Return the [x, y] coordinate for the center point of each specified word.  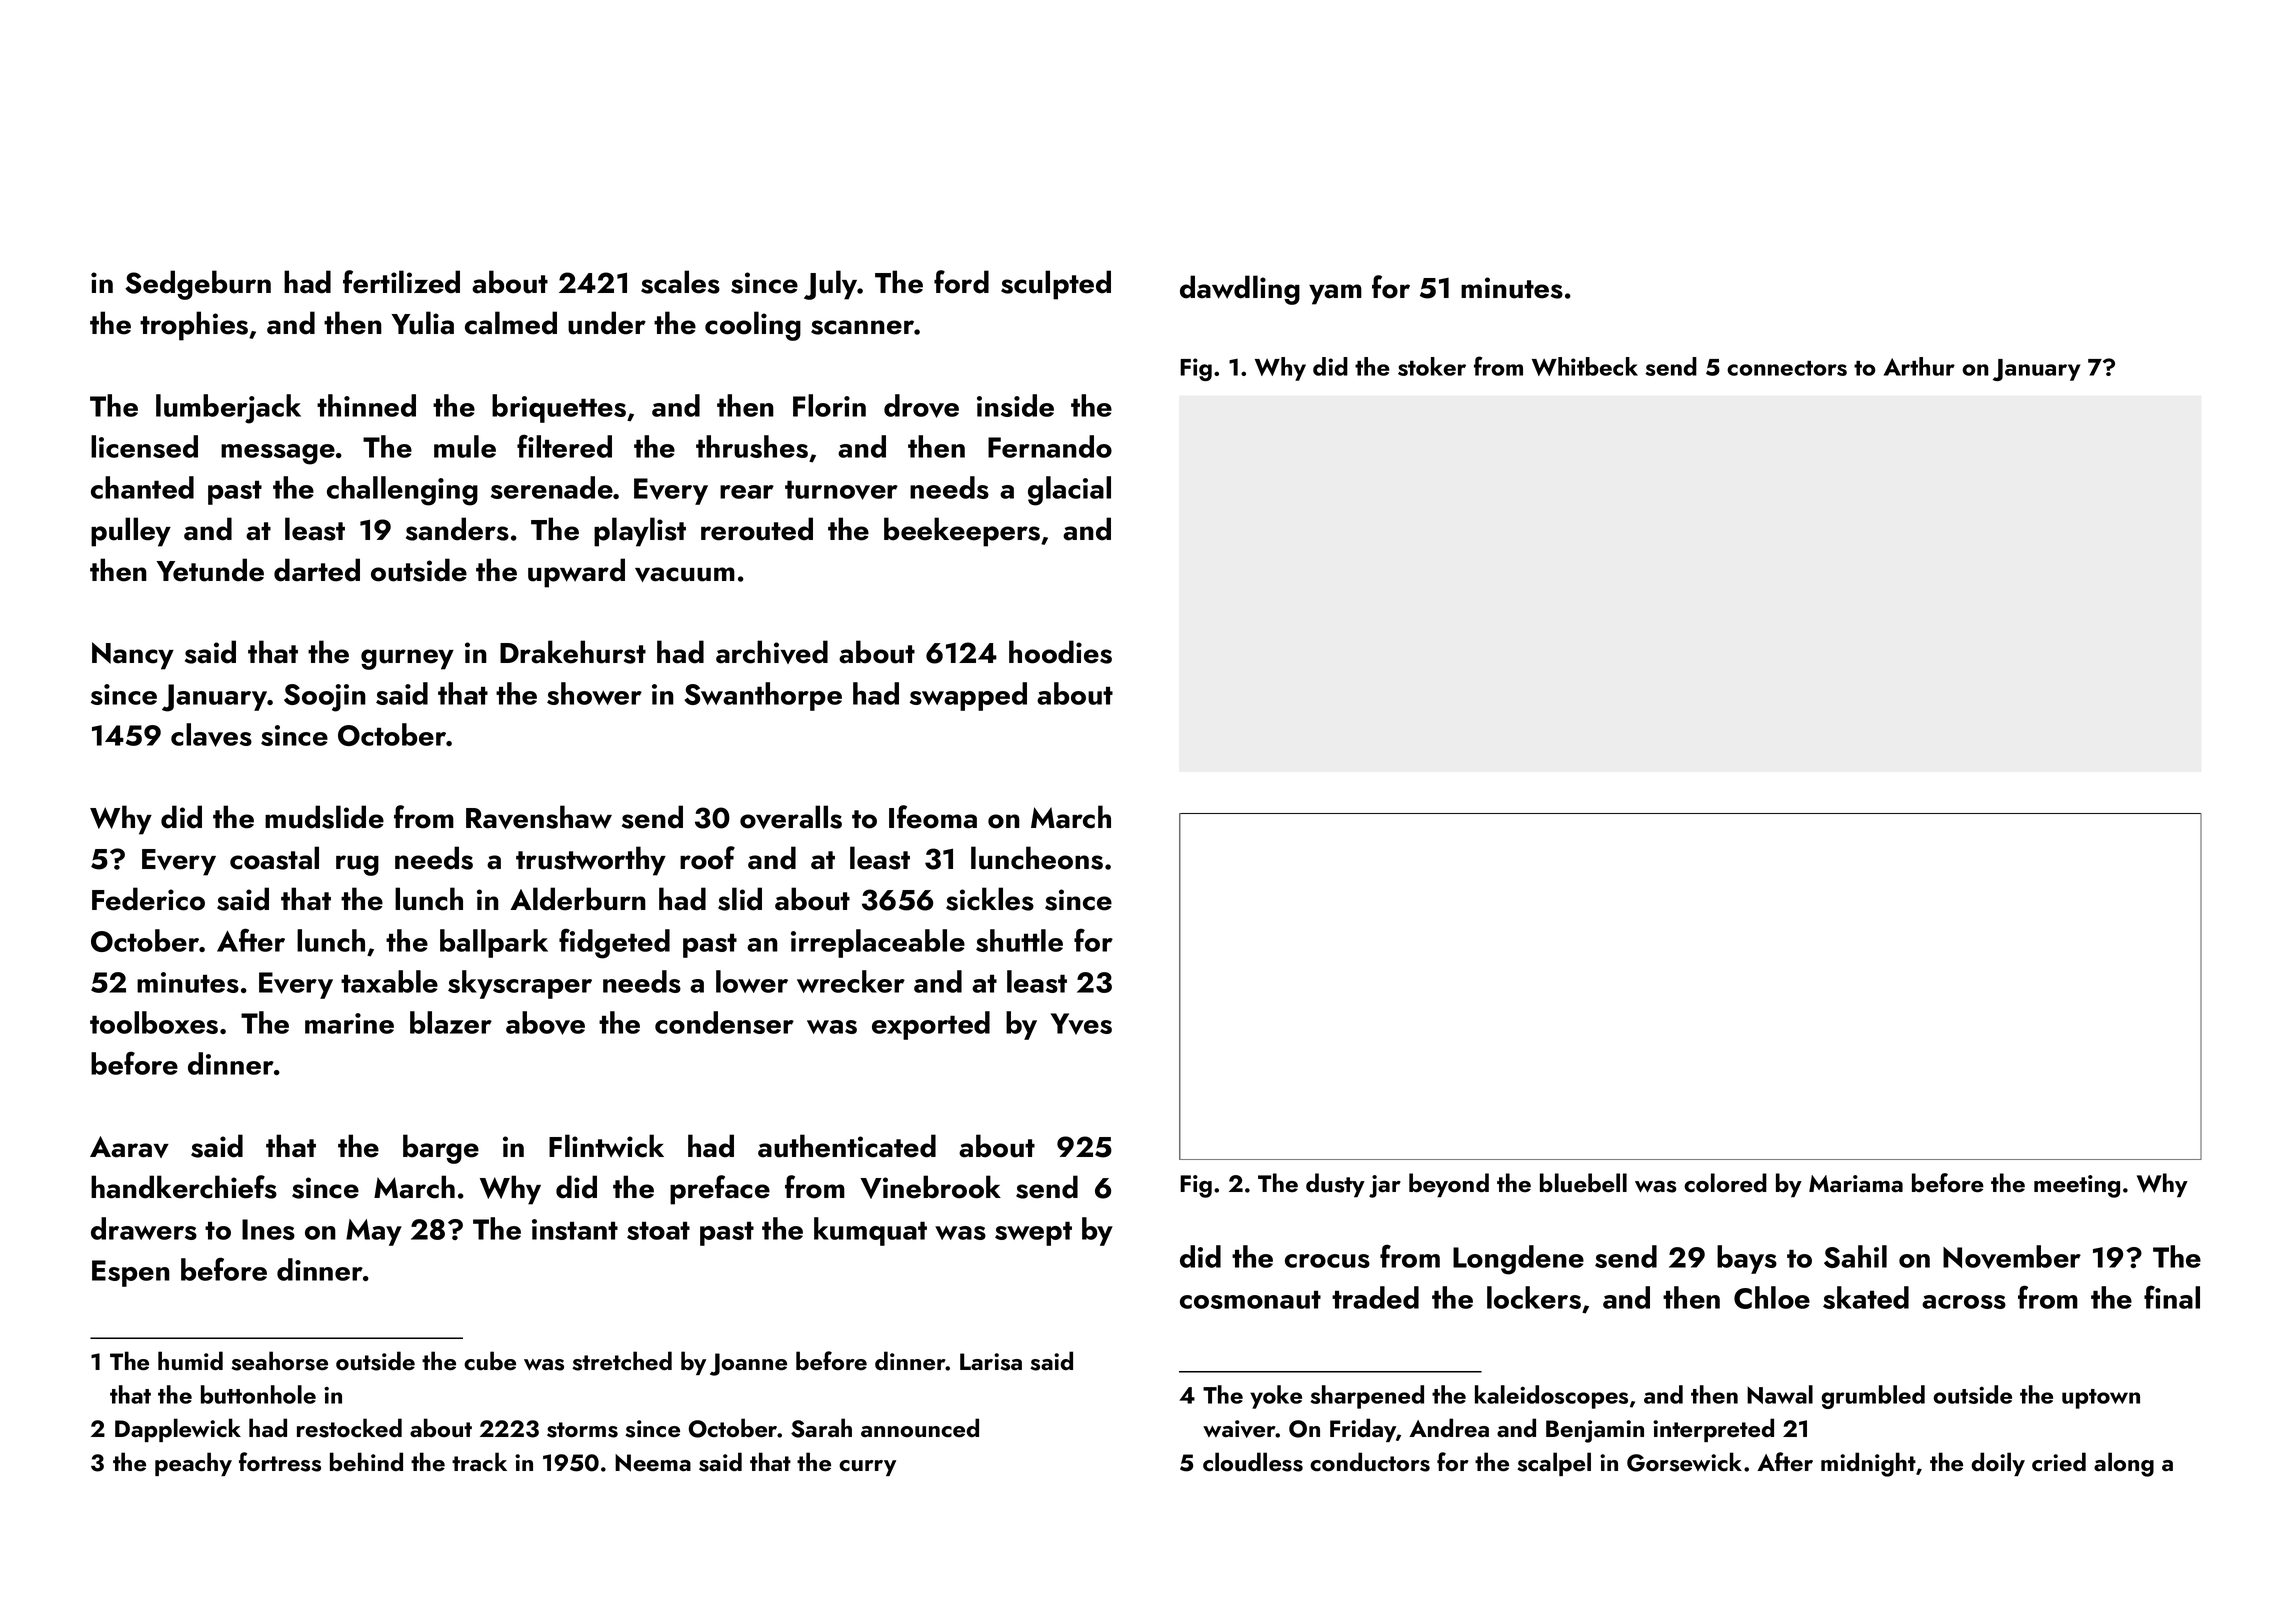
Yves [1081, 1024]
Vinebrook [930, 1187]
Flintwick [606, 1146]
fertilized [401, 282]
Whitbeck [1585, 366]
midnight [1868, 1464]
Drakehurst [573, 652]
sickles [990, 899]
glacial [1069, 491]
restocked [349, 1428]
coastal [274, 858]
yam [1335, 294]
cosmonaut [1250, 1299]
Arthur [1919, 366]
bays [1747, 1259]
